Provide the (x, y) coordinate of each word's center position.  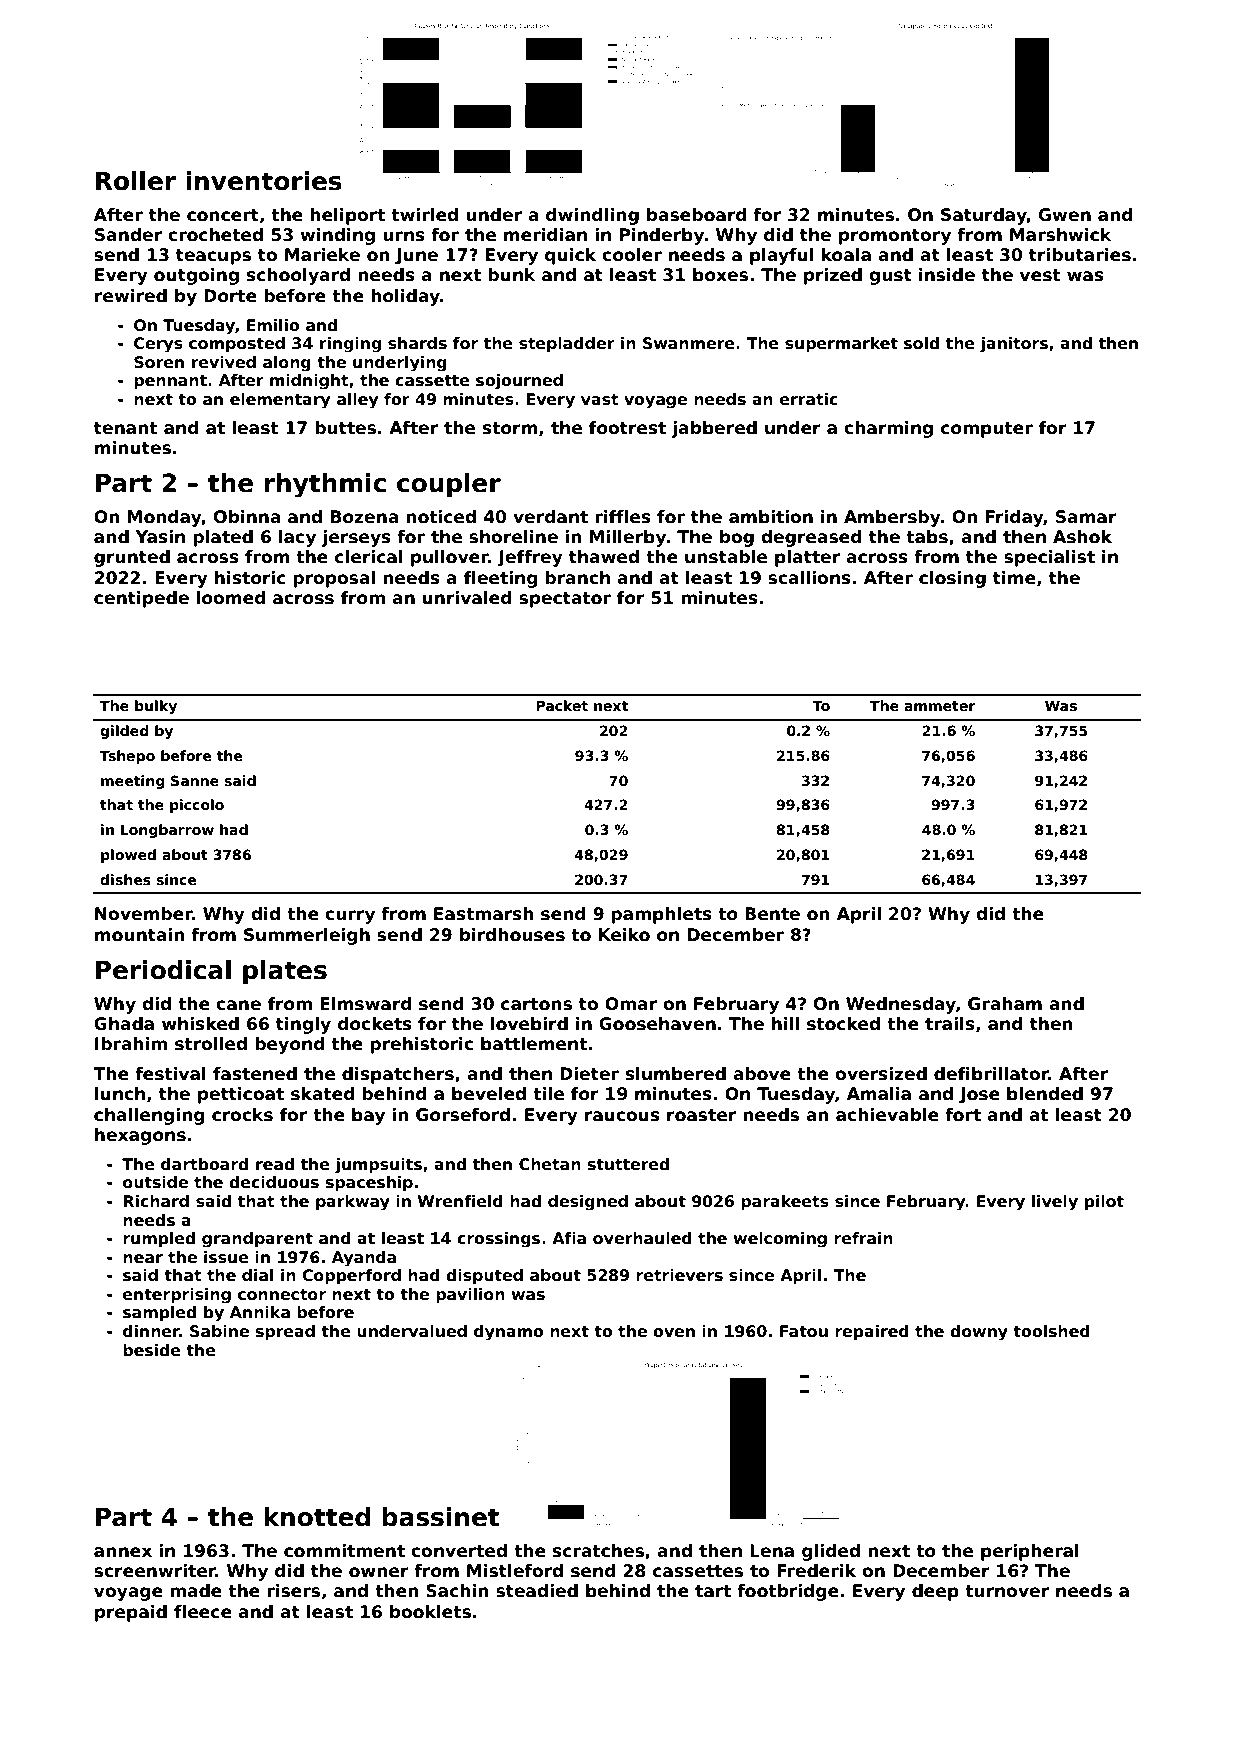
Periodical (163, 970)
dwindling (592, 216)
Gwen (1065, 215)
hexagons (140, 1136)
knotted (317, 1517)
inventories (264, 181)
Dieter (589, 1074)
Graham (1005, 1004)
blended (1045, 1094)
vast (600, 400)
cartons (536, 1004)
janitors (1014, 345)
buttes (345, 428)
